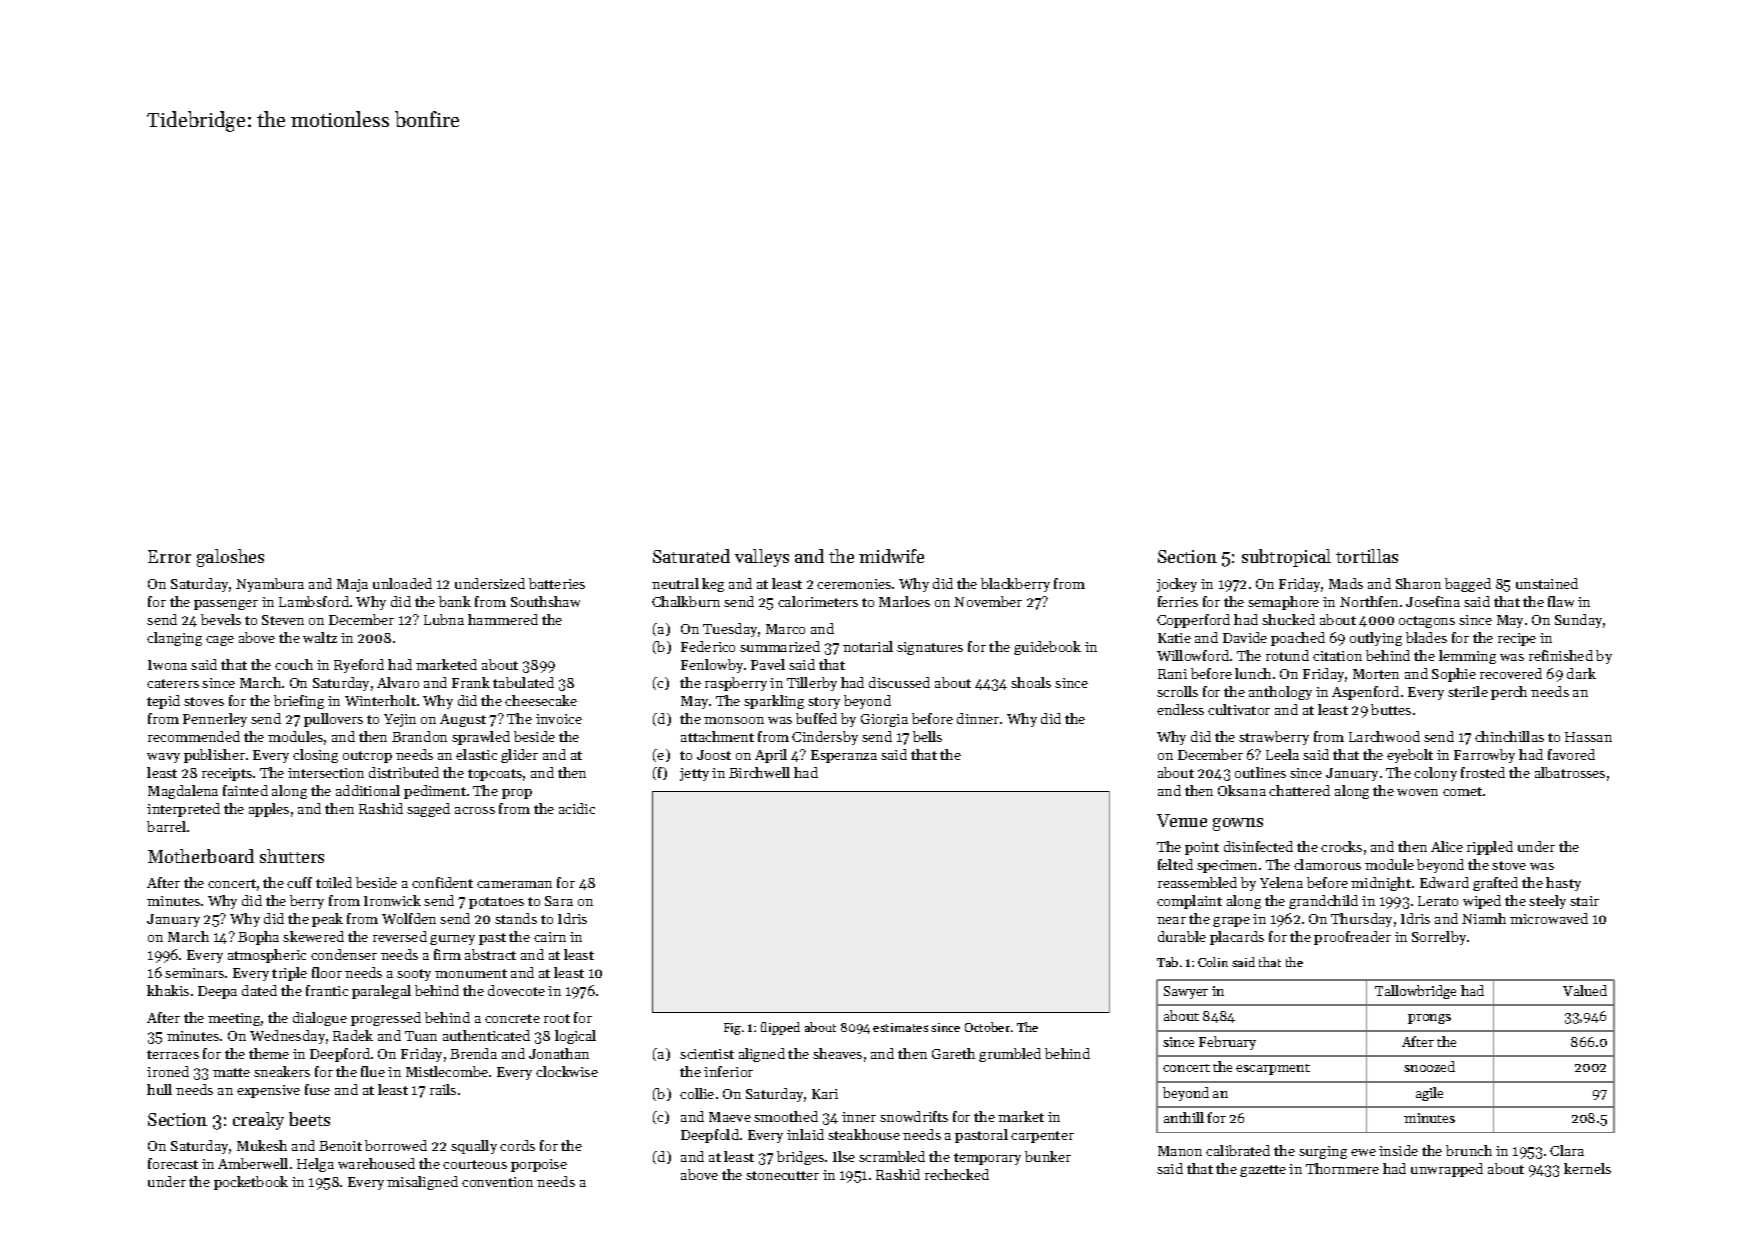 The width and height of the screenshot is (1762, 1246). I want to click on skewered, so click(313, 936).
